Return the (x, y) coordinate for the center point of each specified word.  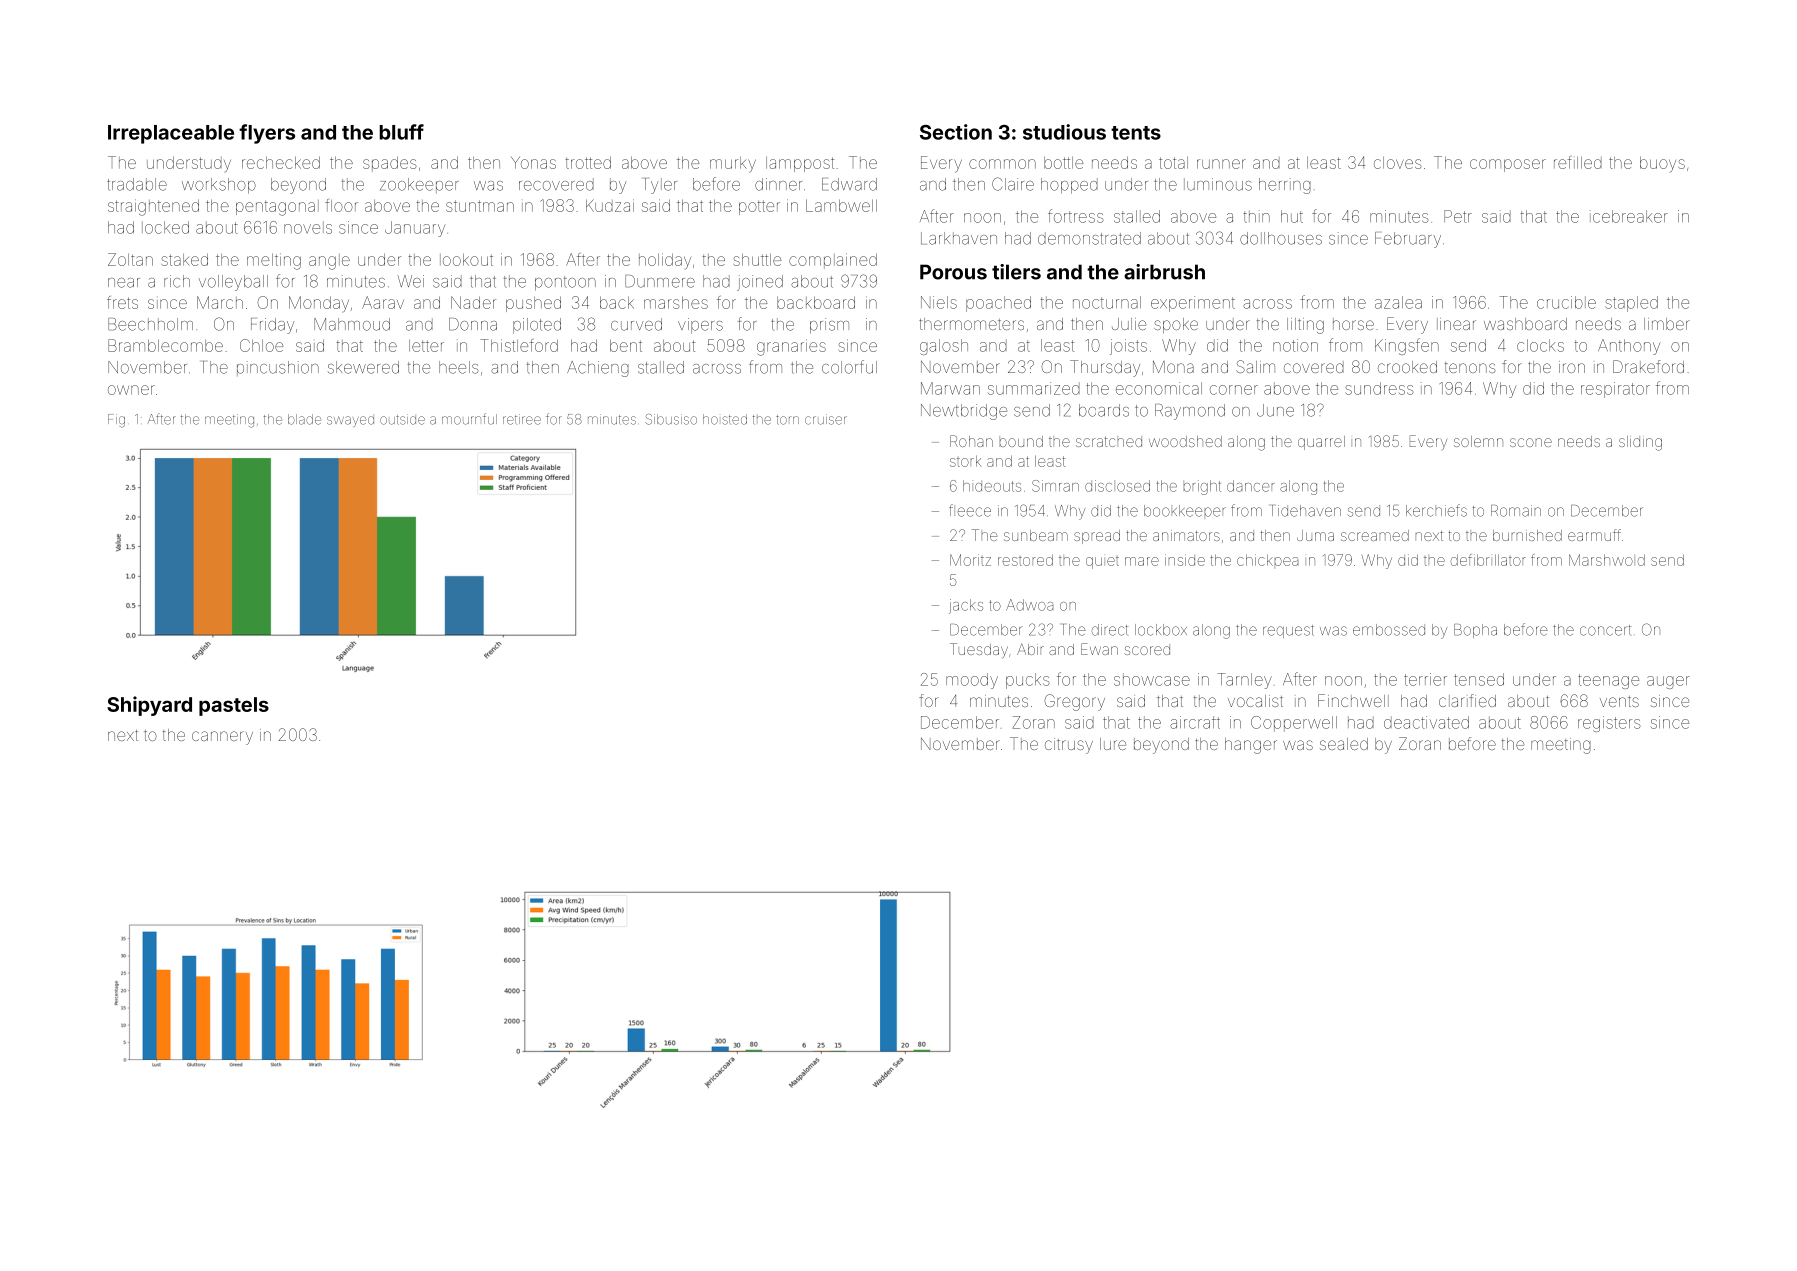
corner (1234, 390)
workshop (219, 186)
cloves (1398, 163)
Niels (939, 302)
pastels (234, 706)
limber (1667, 324)
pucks (1028, 681)
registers (1609, 724)
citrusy (1069, 746)
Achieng (598, 369)
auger (1668, 682)
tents (1136, 133)
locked (165, 227)
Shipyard (149, 706)
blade (304, 419)
